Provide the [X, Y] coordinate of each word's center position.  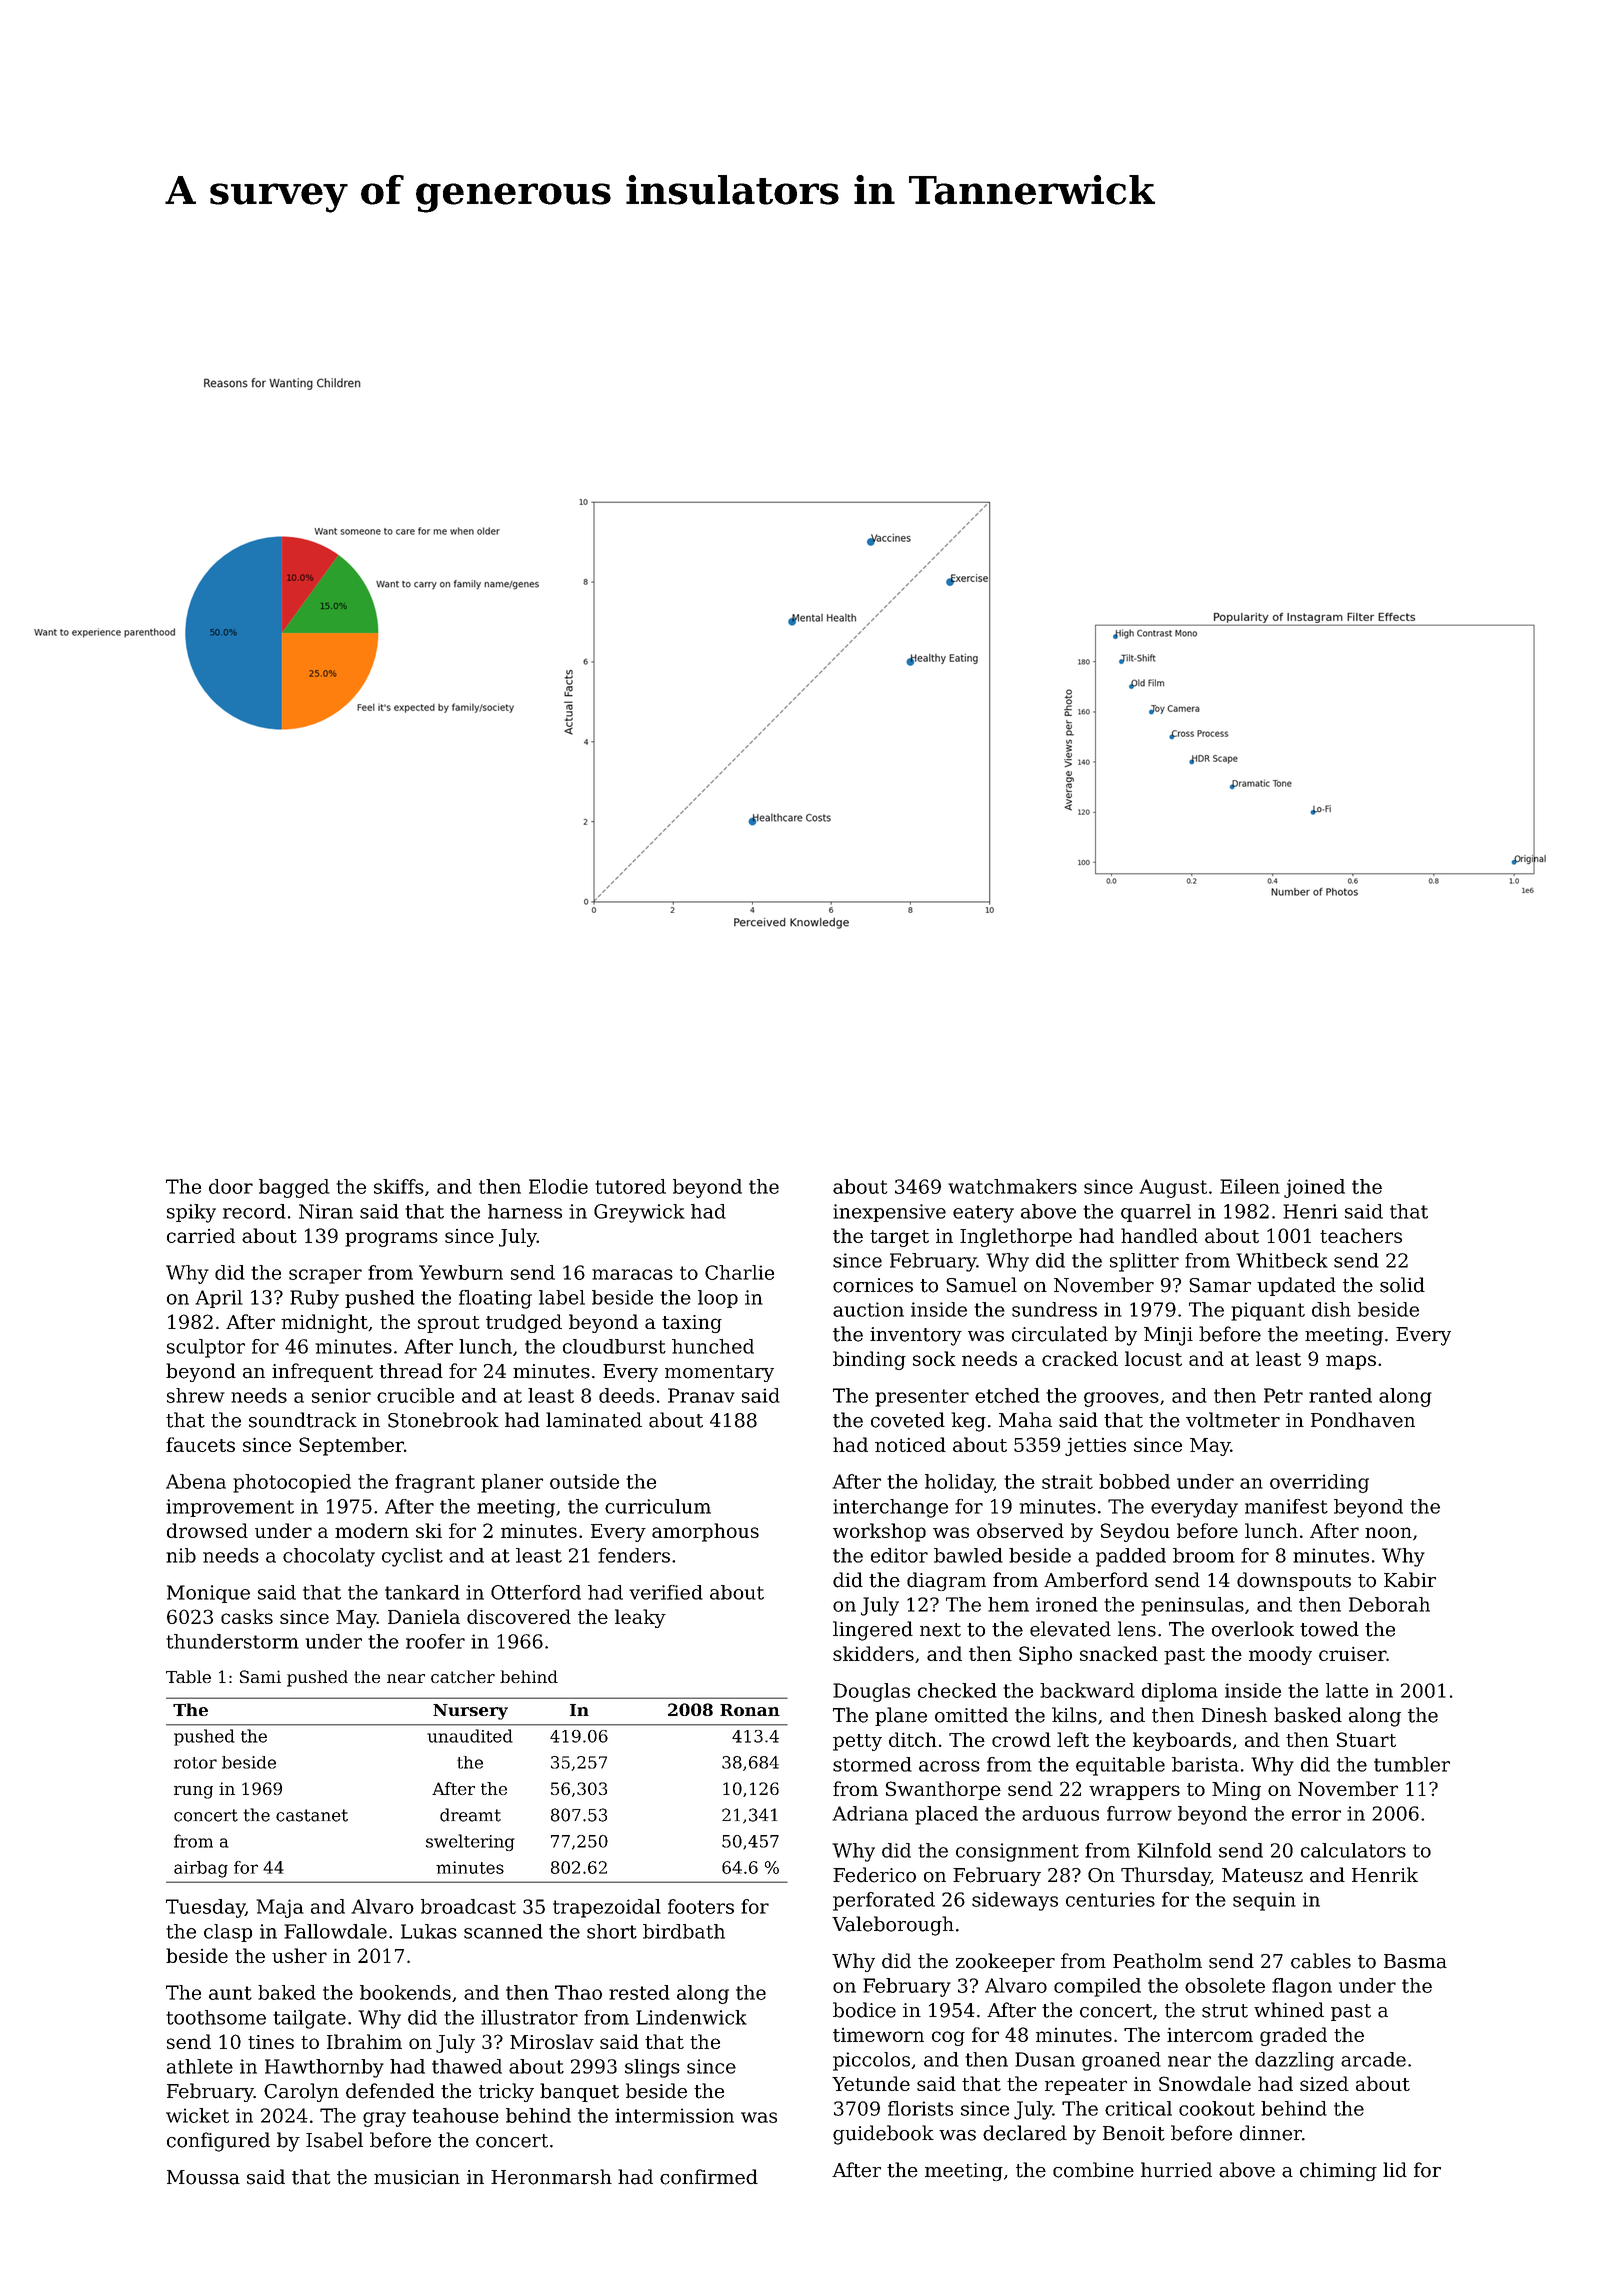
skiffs [399, 1186]
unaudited [470, 1736]
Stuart [1366, 1739]
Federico [874, 1875]
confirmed [709, 2177]
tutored [630, 1186]
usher [299, 1955]
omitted [971, 1715]
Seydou [1135, 1532]
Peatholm [1157, 1961]
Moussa [203, 2177]
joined [1314, 1188]
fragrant [435, 1483]
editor [899, 1555]
